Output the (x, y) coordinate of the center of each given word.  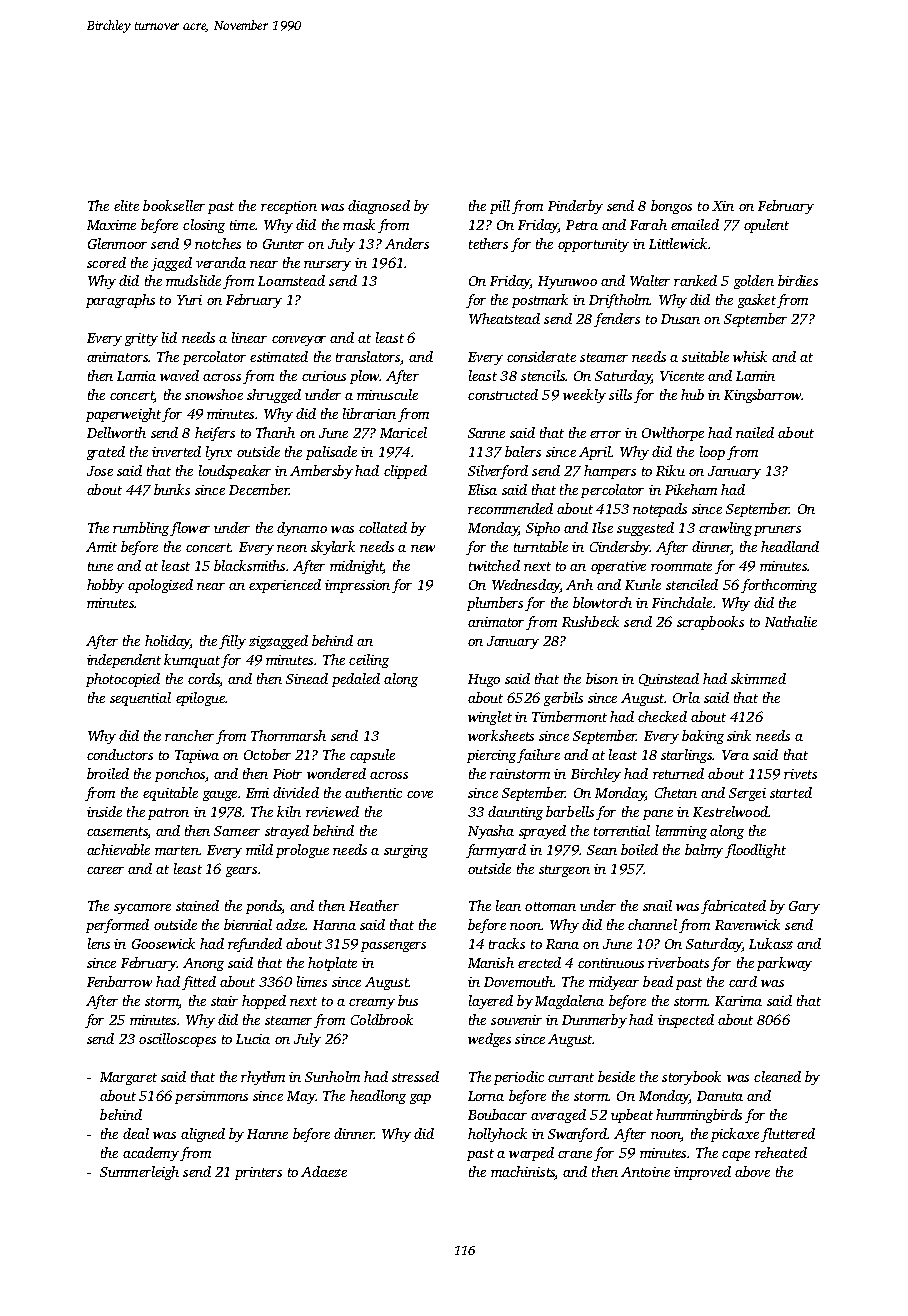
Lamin (755, 376)
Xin (723, 206)
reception (289, 207)
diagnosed (379, 207)
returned (678, 773)
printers (258, 1173)
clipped (405, 472)
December (259, 489)
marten (177, 850)
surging (406, 851)
